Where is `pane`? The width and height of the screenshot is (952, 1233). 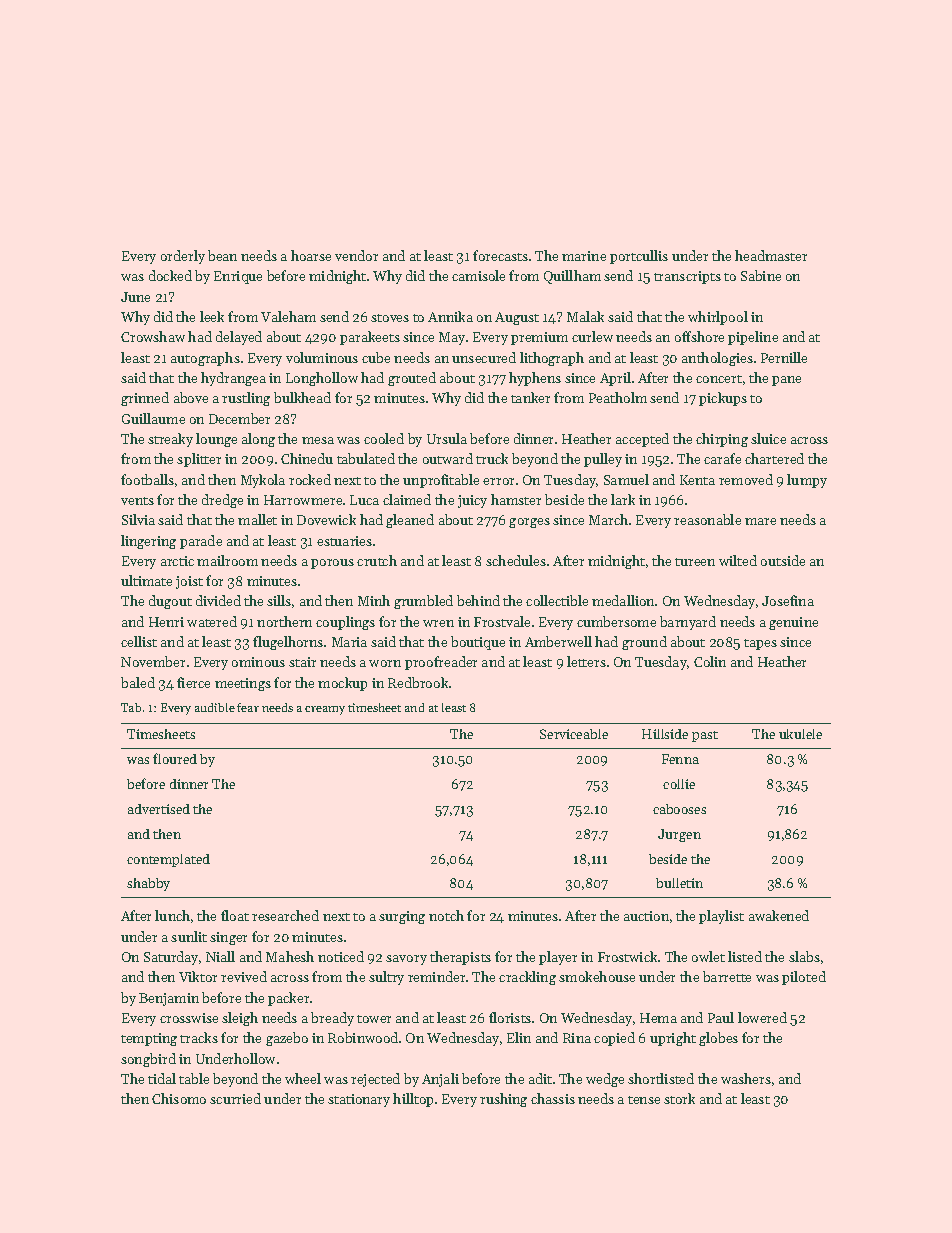 pane is located at coordinates (786, 381).
